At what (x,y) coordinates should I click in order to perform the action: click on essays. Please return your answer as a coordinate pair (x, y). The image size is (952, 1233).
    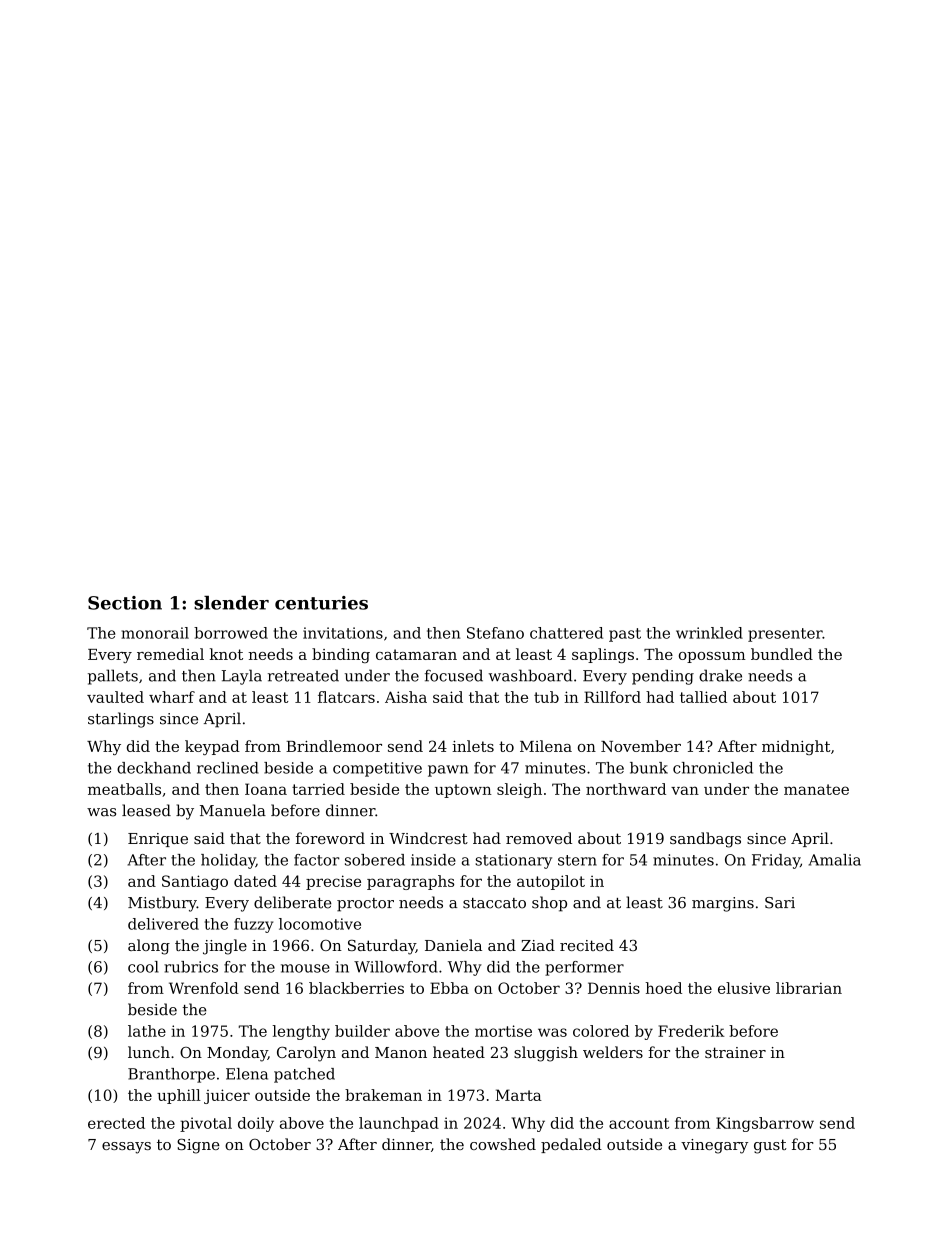
    Looking at the image, I should click on (126, 1148).
